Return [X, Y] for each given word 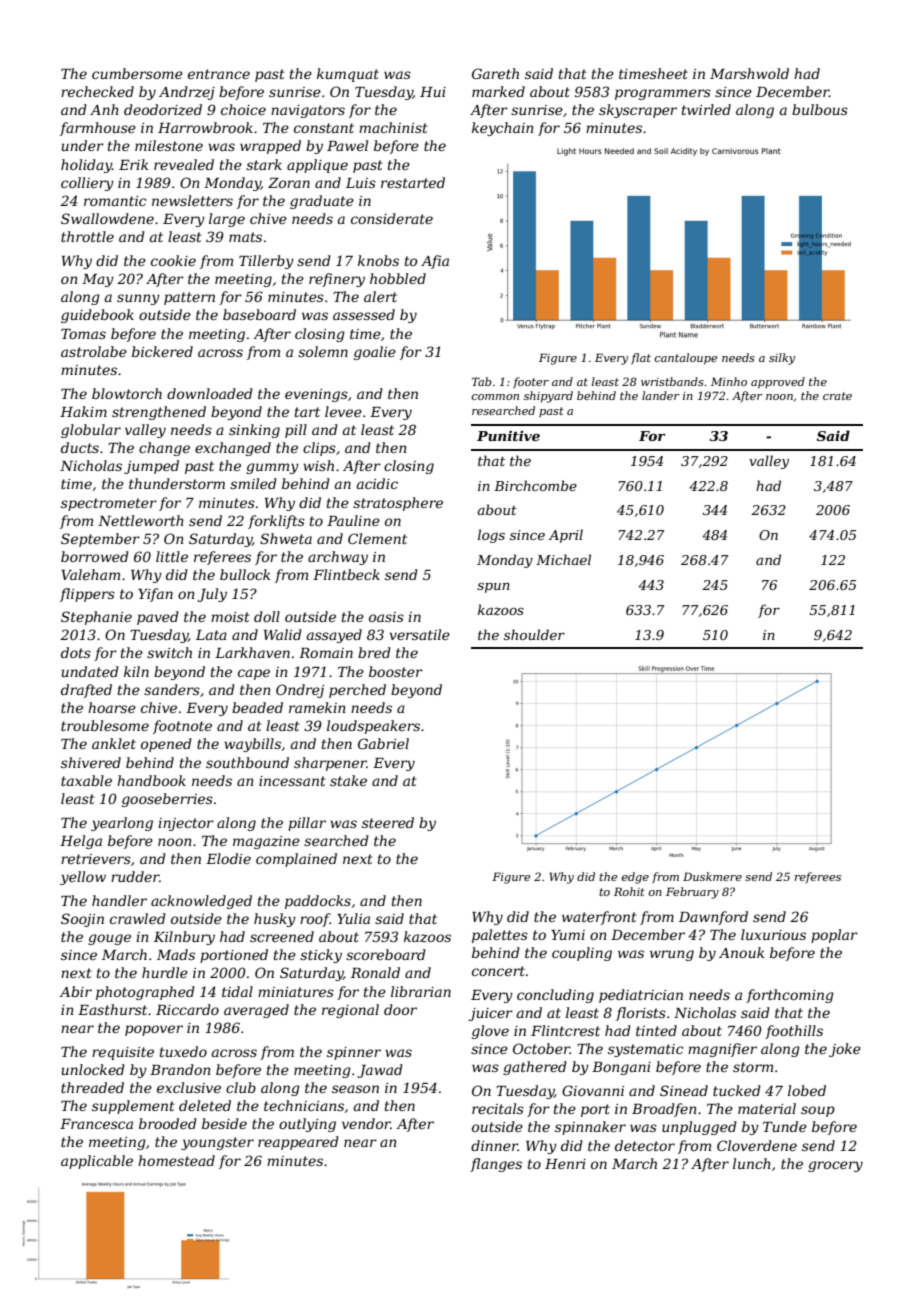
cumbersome [137, 73]
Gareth [495, 73]
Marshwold [749, 73]
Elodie [228, 858]
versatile [420, 634]
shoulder [534, 634]
